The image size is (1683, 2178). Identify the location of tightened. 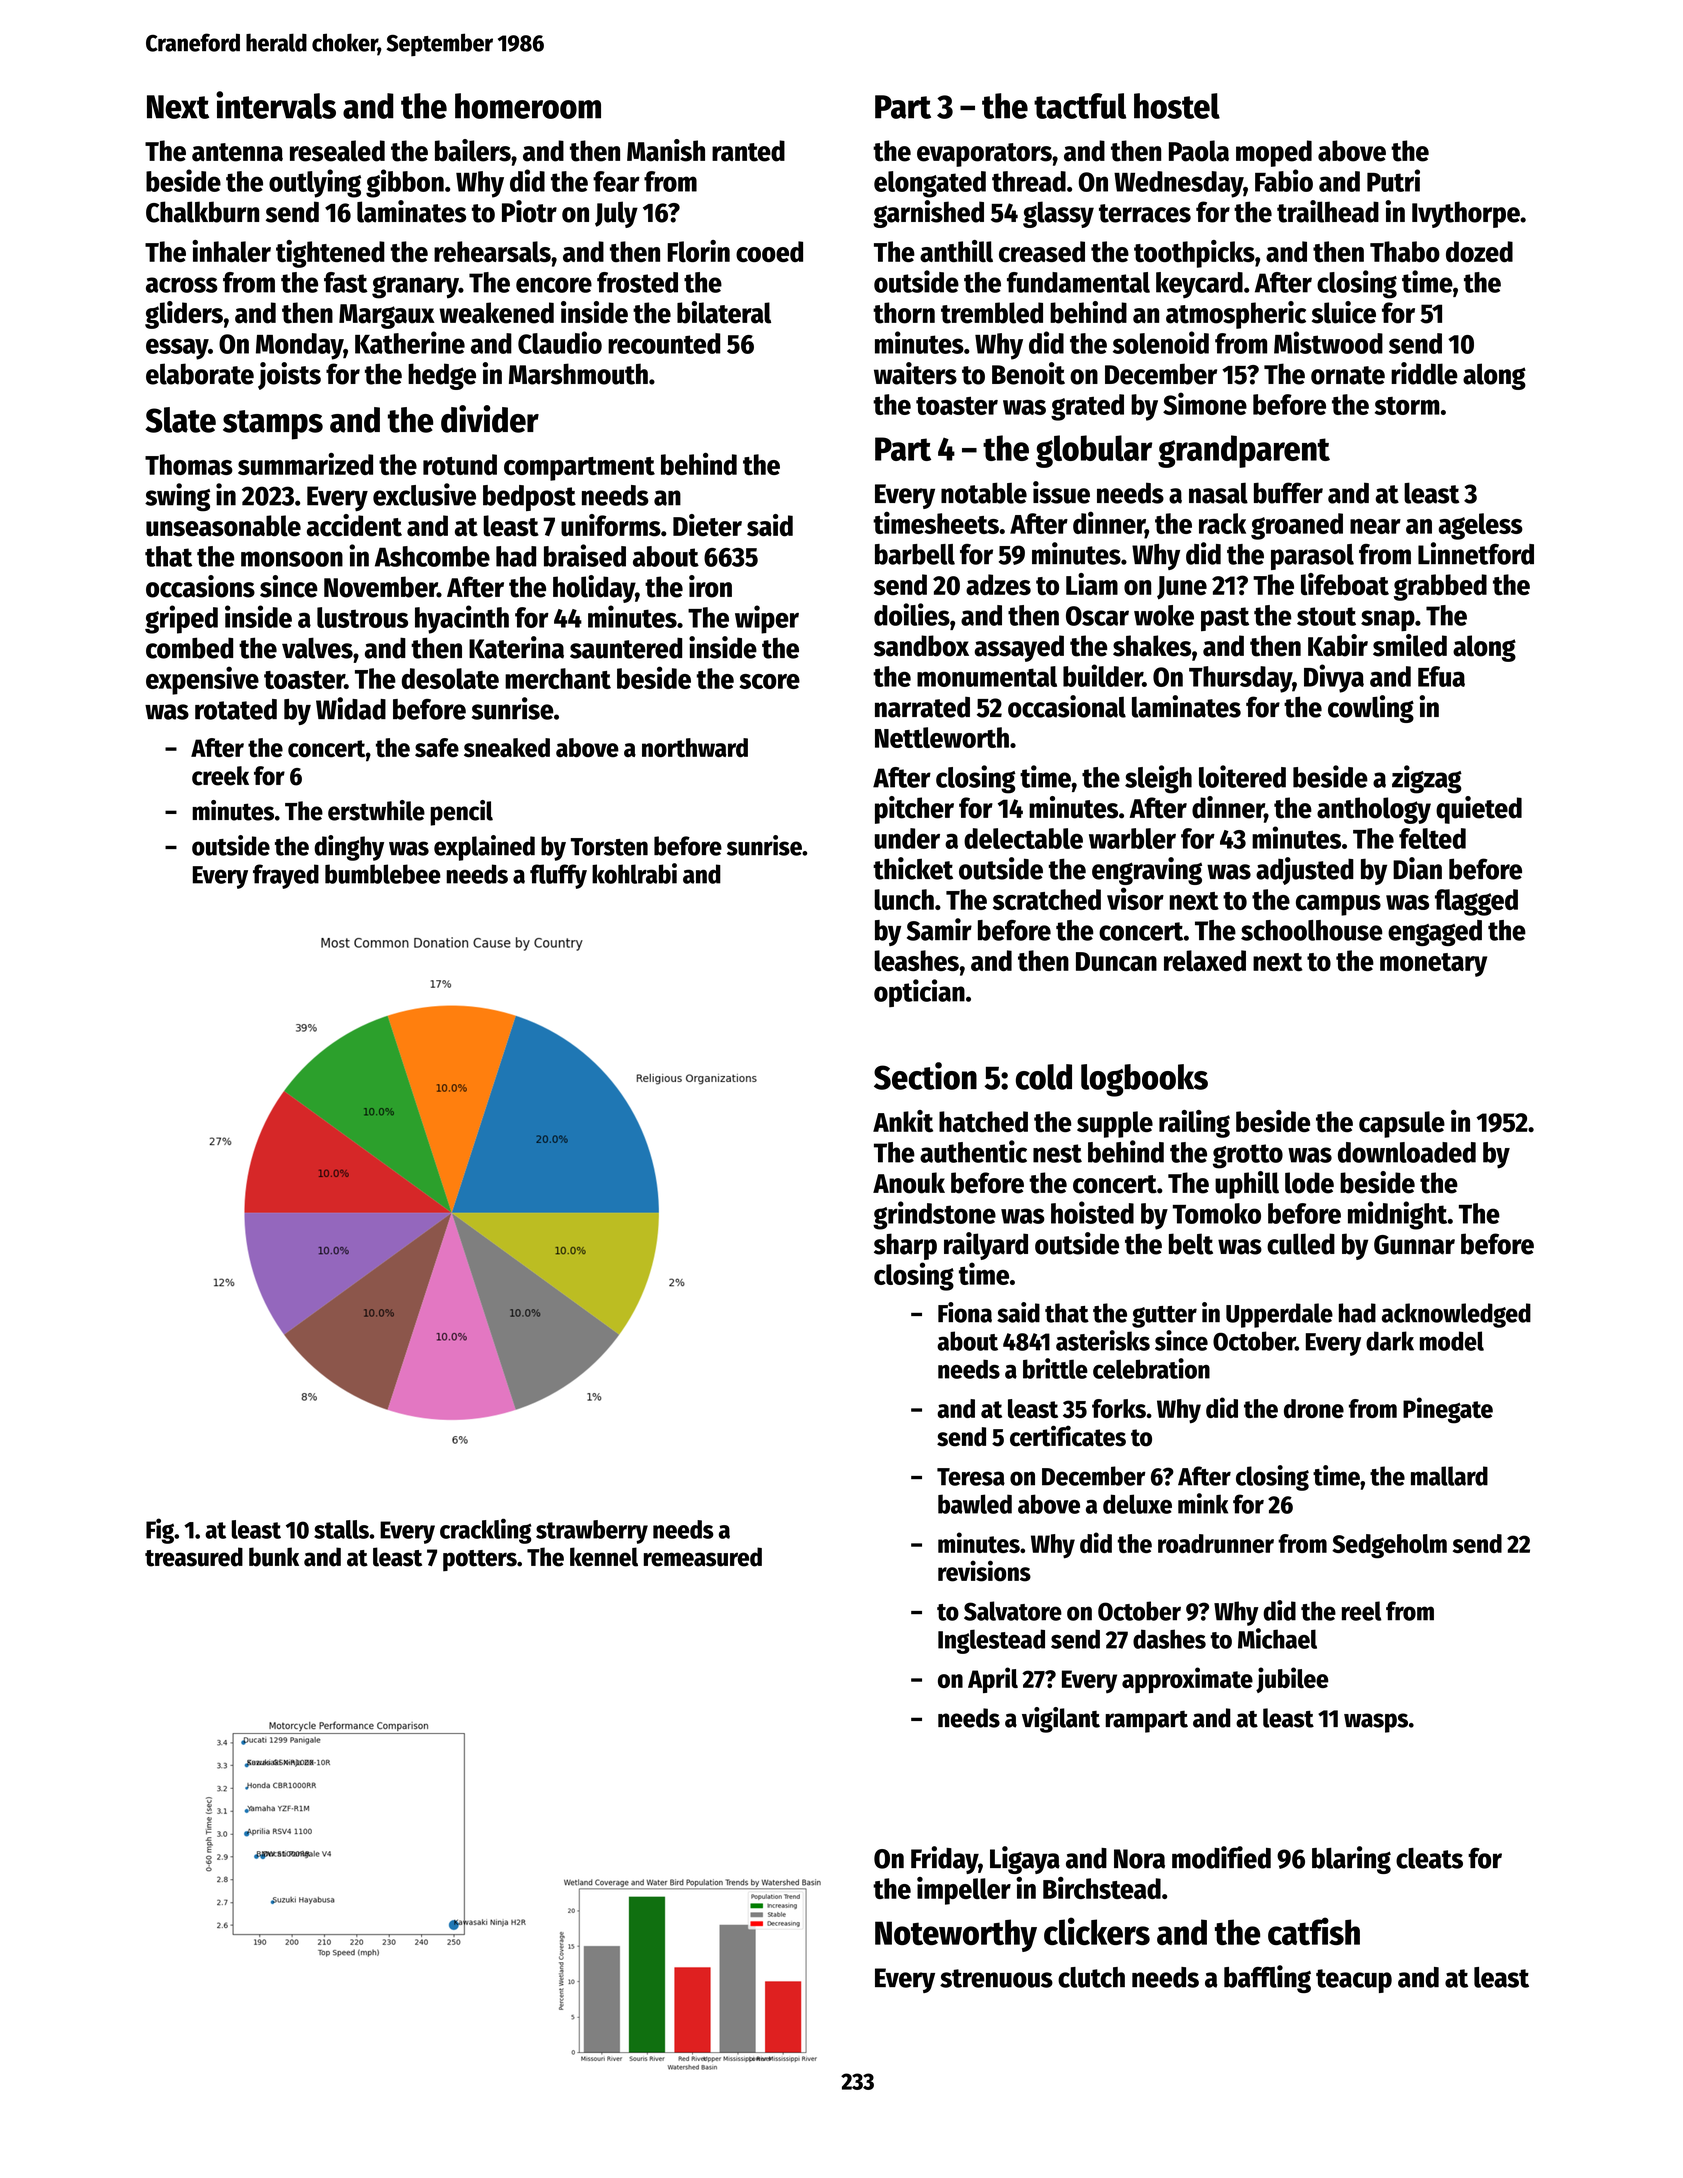
(330, 254).
